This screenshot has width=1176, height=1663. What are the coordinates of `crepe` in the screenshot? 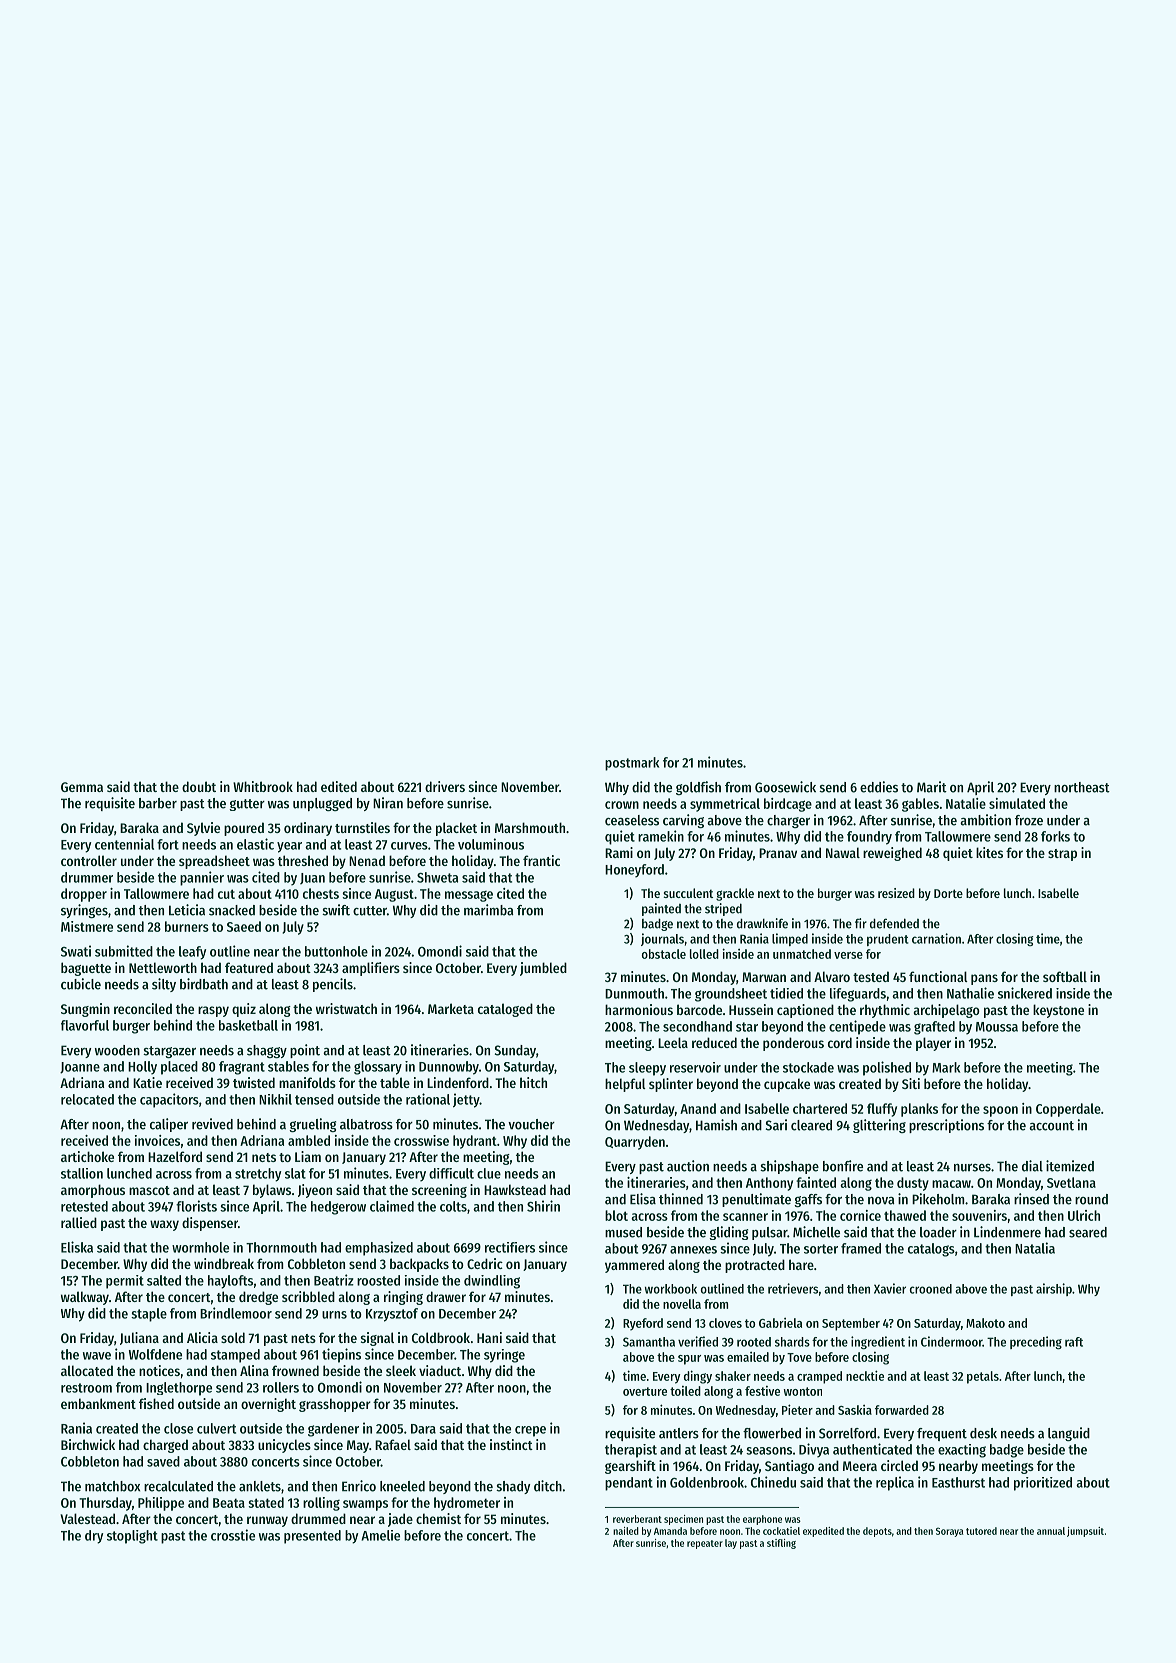 It's located at (530, 1431).
